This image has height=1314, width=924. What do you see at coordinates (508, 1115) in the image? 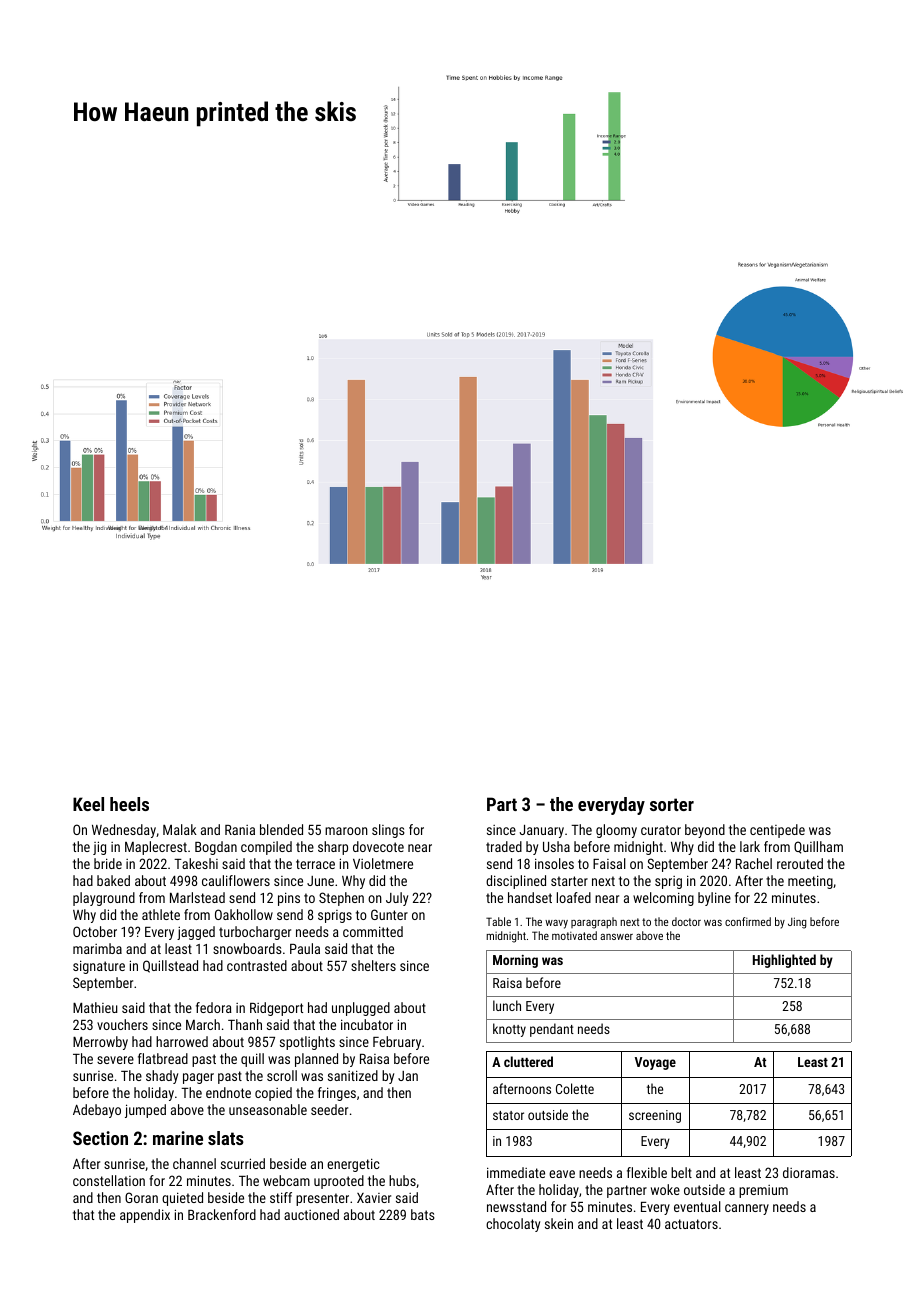
I see `stator` at bounding box center [508, 1115].
